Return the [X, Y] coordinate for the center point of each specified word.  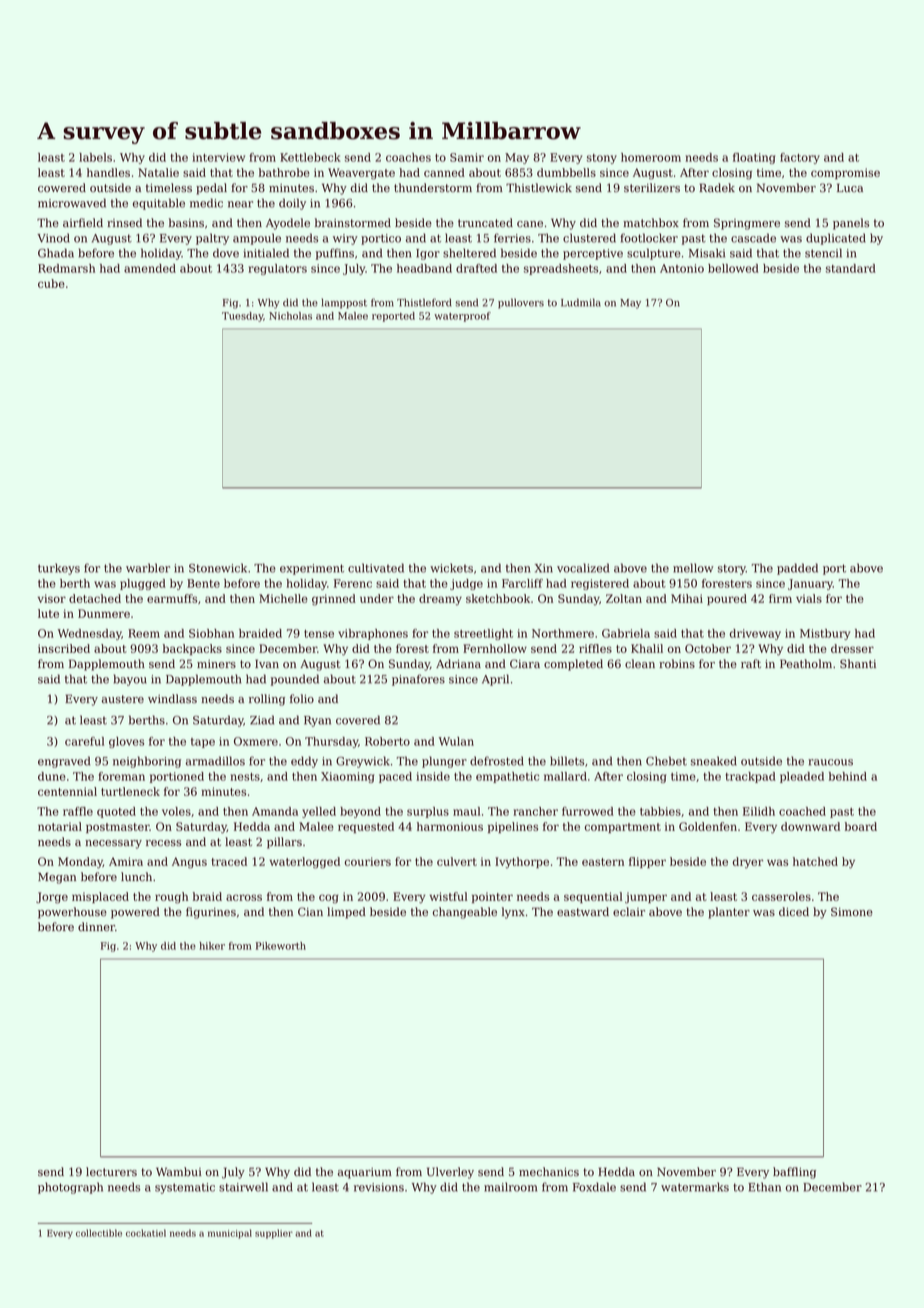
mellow [693, 568]
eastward [583, 912]
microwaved [72, 203]
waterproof [462, 317]
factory [800, 158]
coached [802, 811]
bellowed [733, 268]
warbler [148, 568]
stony [602, 159]
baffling [794, 1173]
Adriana [458, 664]
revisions [379, 1187]
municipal [230, 1234]
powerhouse [72, 913]
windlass [172, 699]
